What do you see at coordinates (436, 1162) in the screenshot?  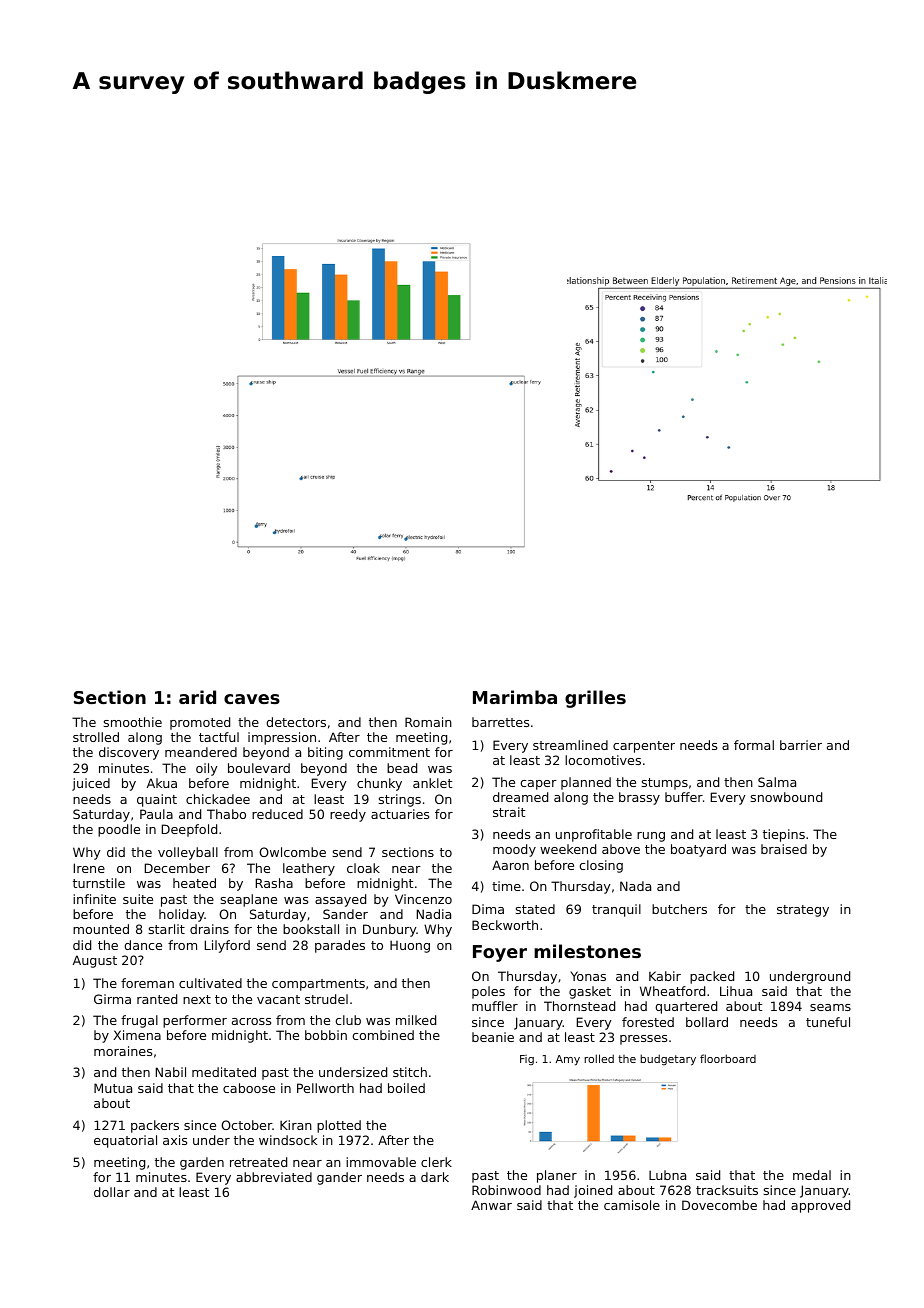 I see `clerk` at bounding box center [436, 1162].
